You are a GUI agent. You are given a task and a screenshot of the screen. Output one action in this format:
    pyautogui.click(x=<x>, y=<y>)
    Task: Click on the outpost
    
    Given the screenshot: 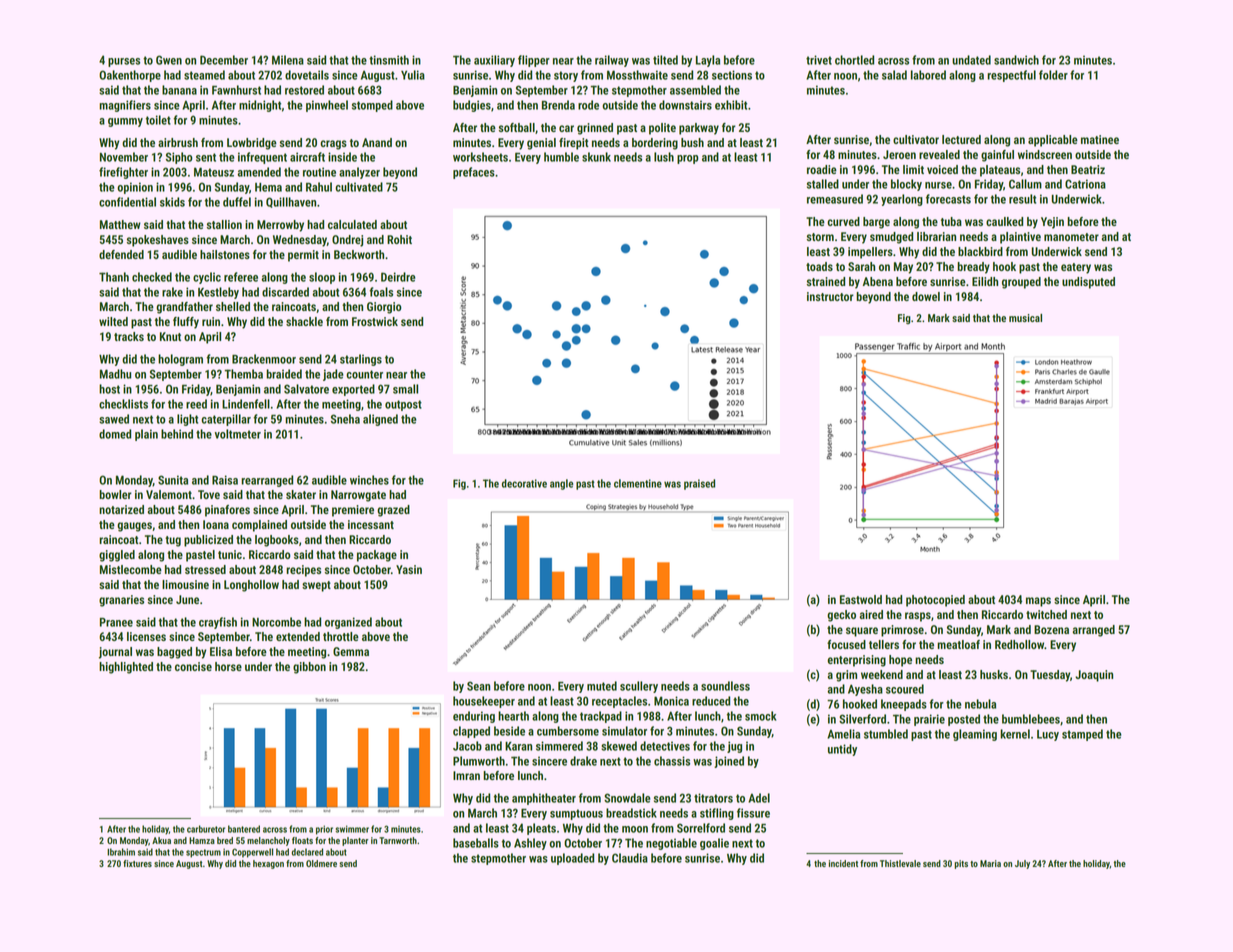 What is the action you would take?
    pyautogui.click(x=403, y=405)
